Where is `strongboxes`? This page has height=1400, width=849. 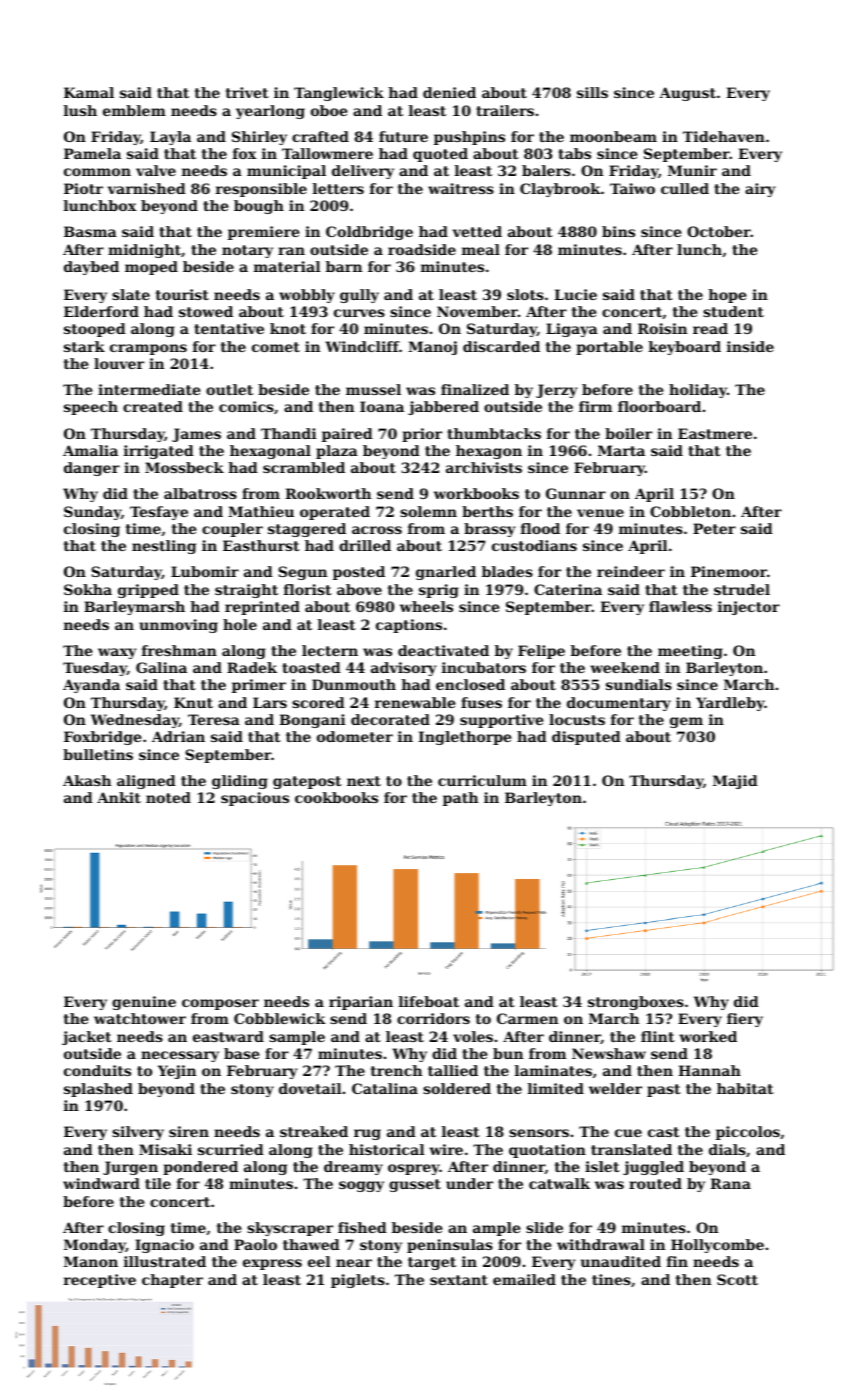 strongboxes is located at coordinates (636, 1003).
